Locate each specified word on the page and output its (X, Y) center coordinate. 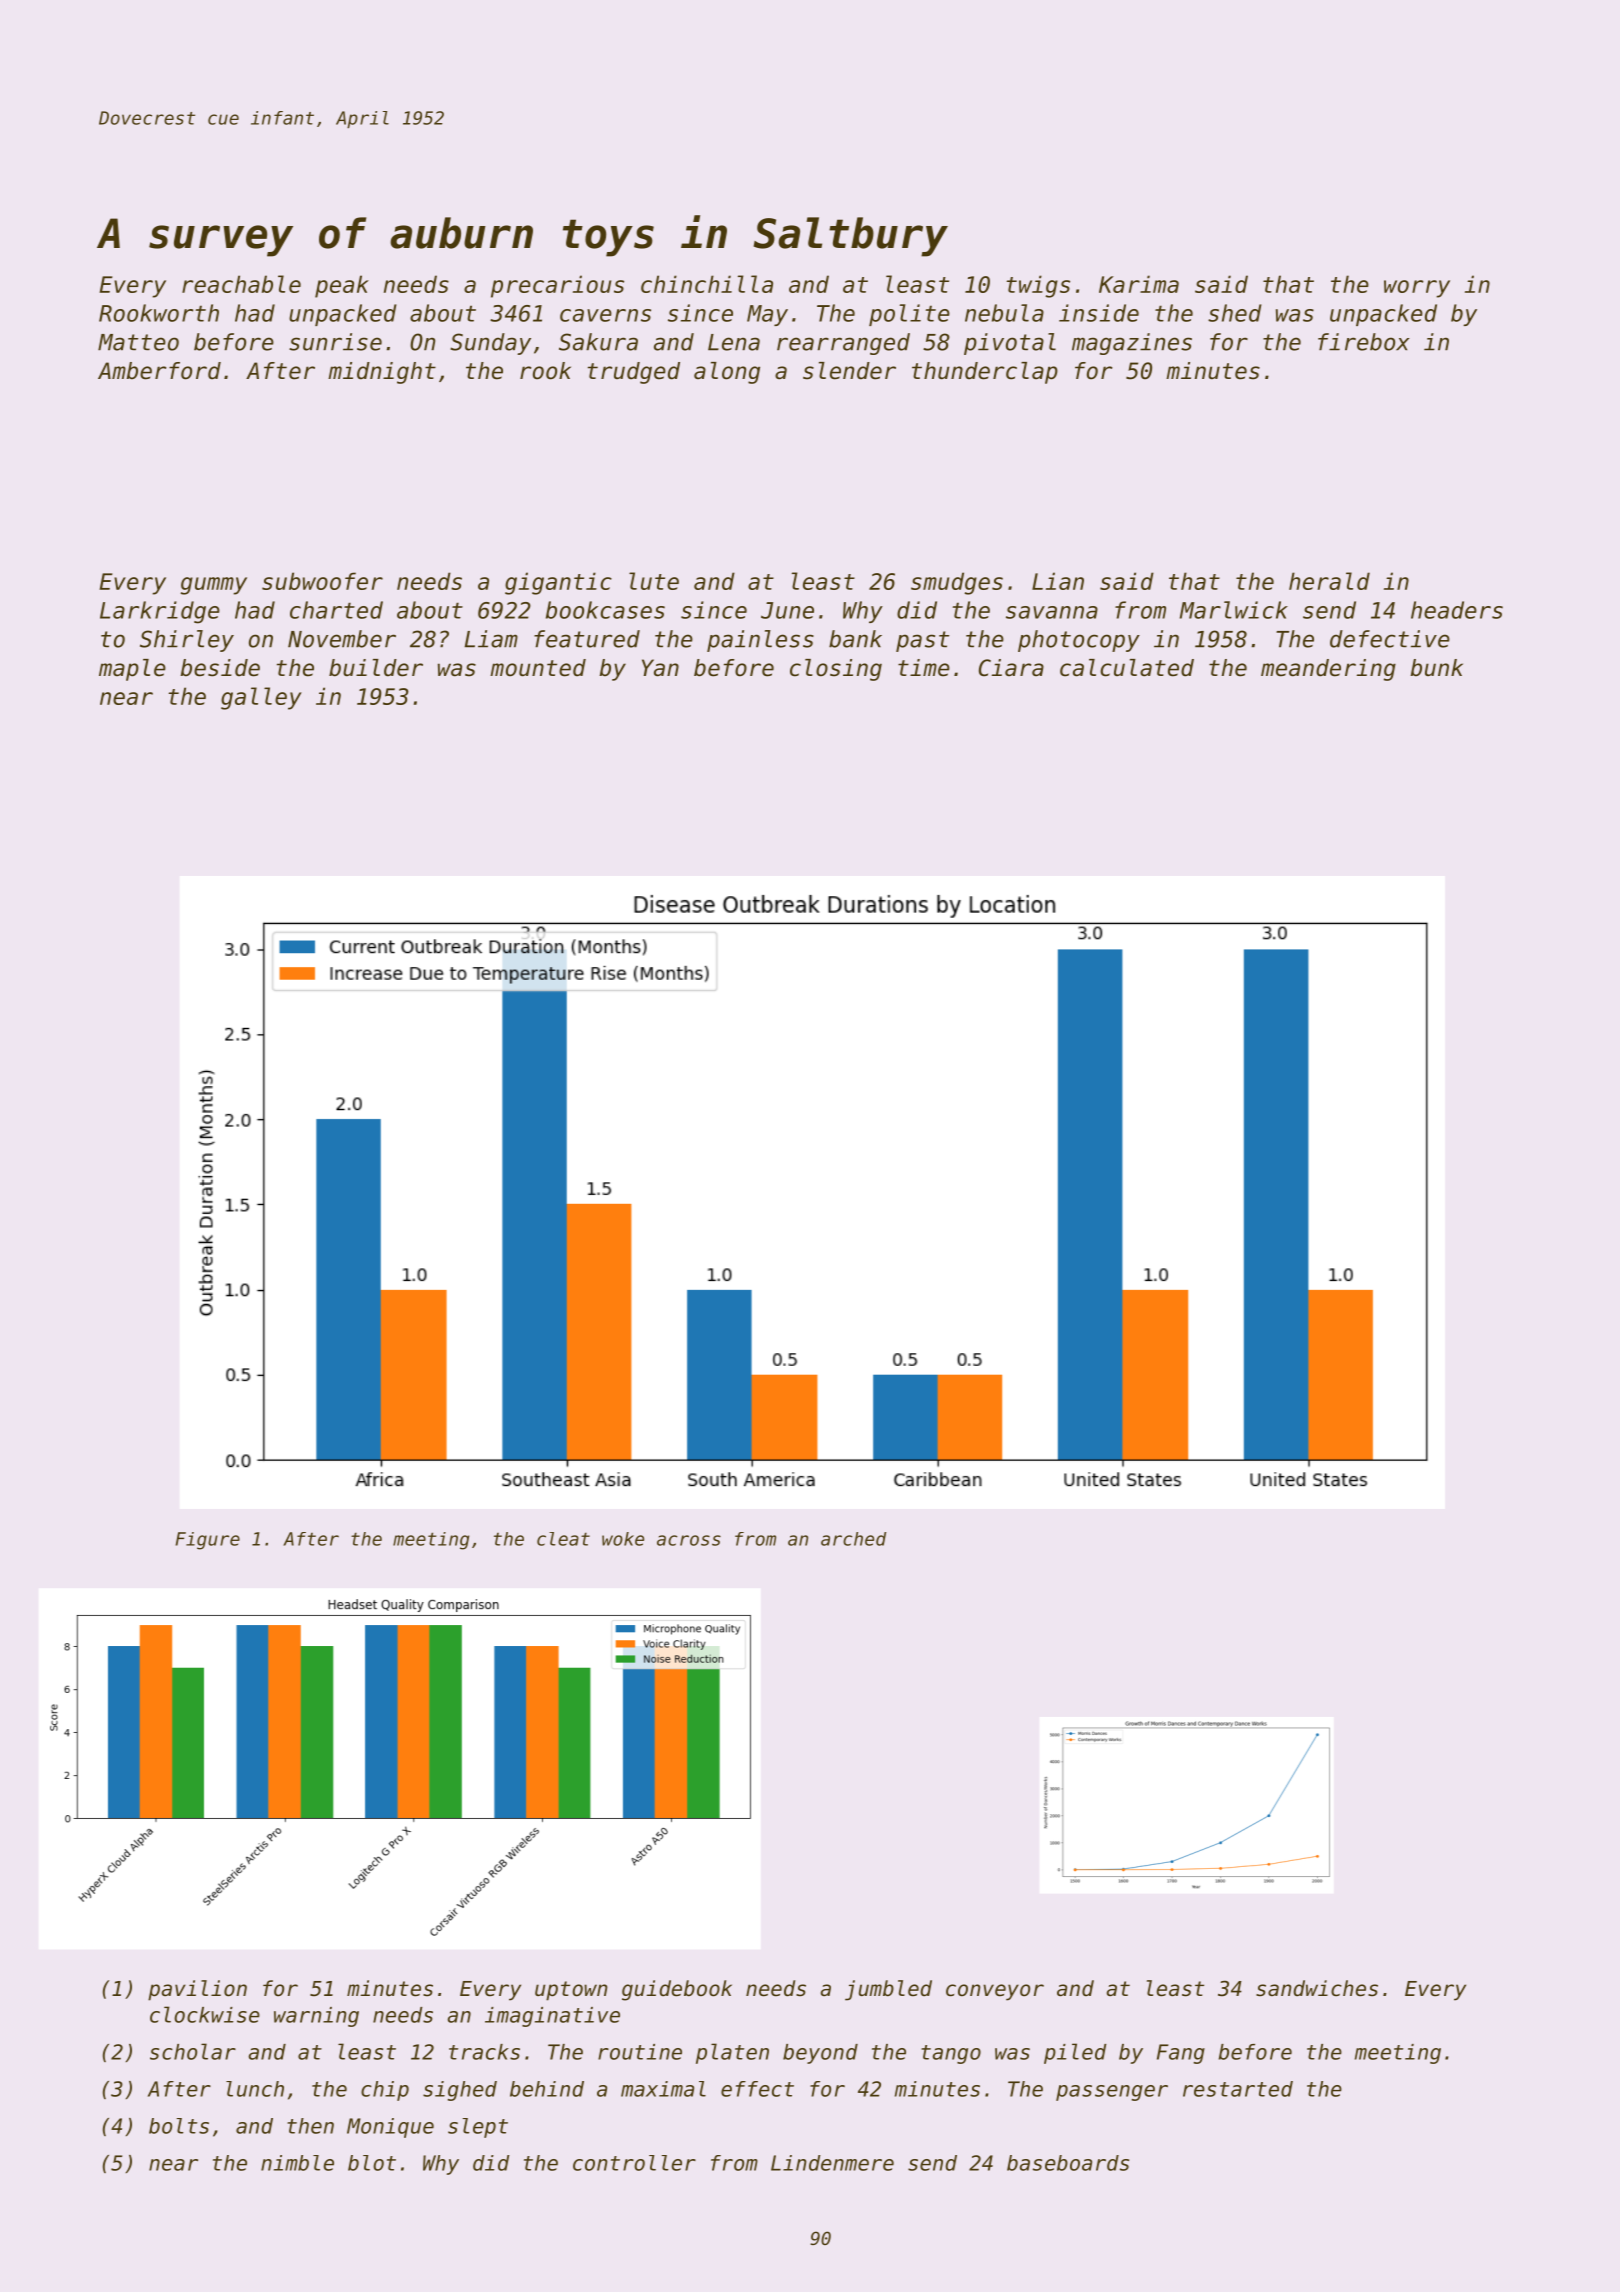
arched (853, 1539)
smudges (957, 583)
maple (132, 670)
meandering (1328, 670)
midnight (382, 373)
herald (1329, 581)
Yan (660, 668)
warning (316, 2017)
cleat (563, 1539)
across (689, 1540)
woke (623, 1539)
